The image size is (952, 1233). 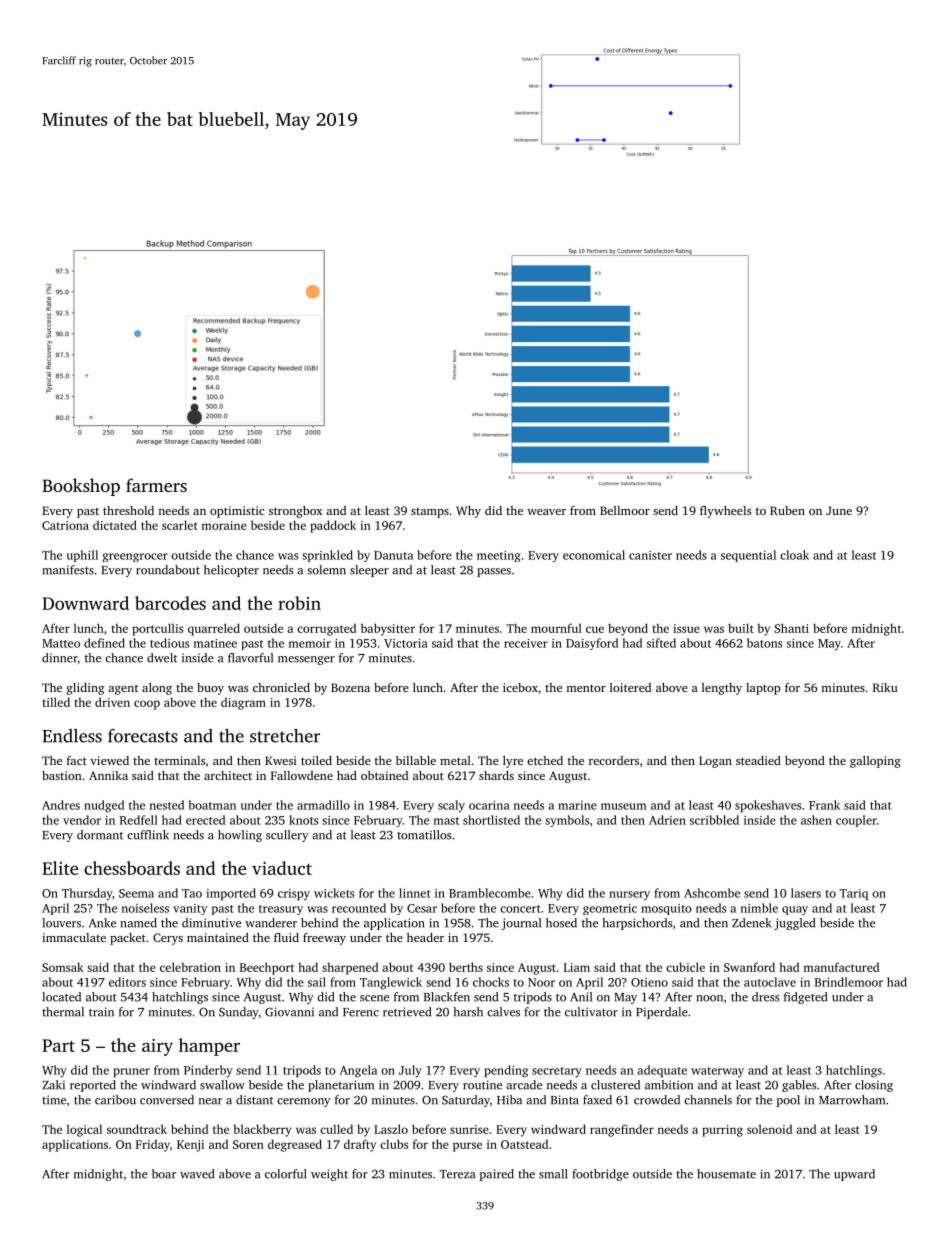 What do you see at coordinates (84, 1130) in the screenshot?
I see `logical` at bounding box center [84, 1130].
